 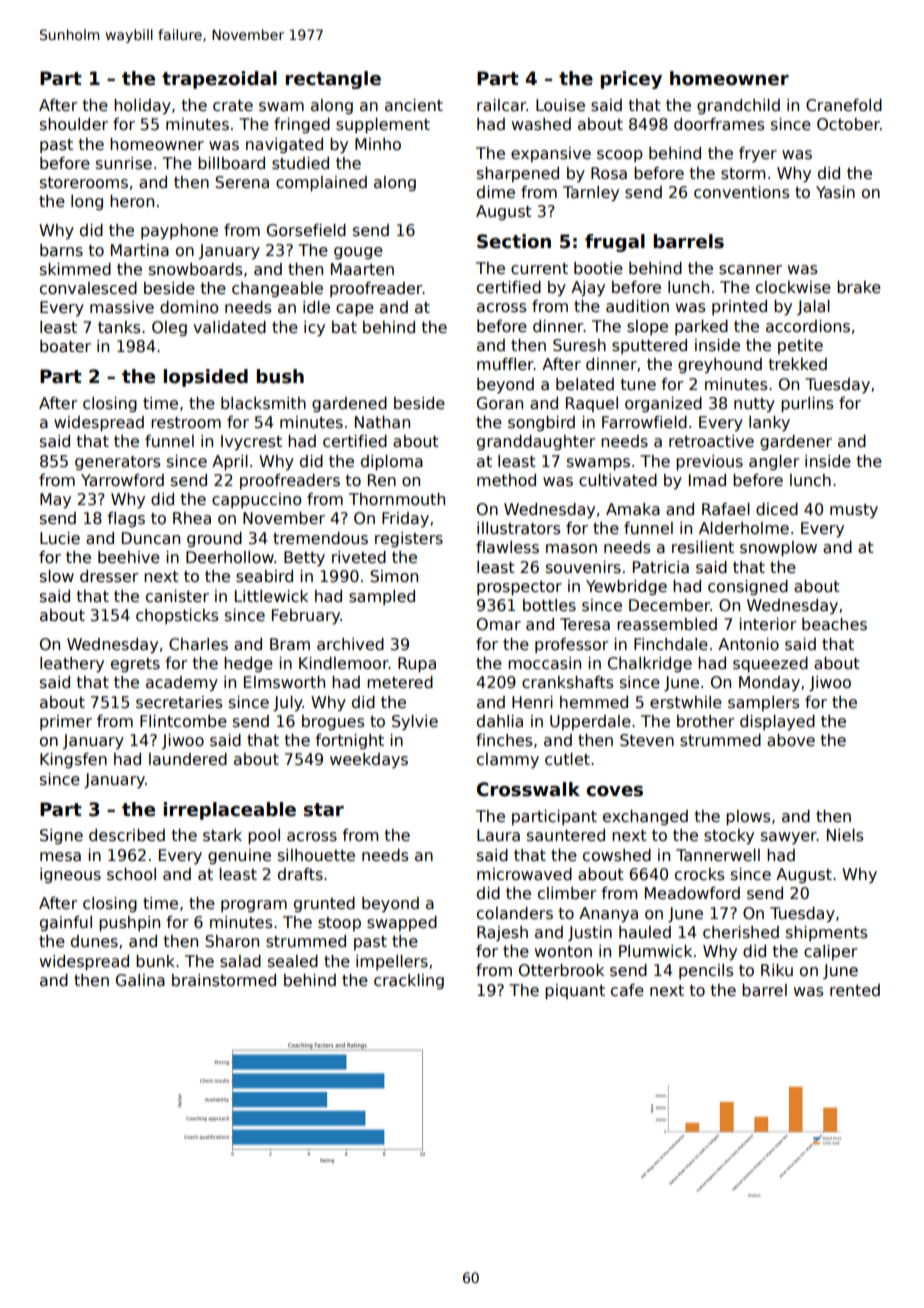 I want to click on shoulder, so click(x=74, y=124).
